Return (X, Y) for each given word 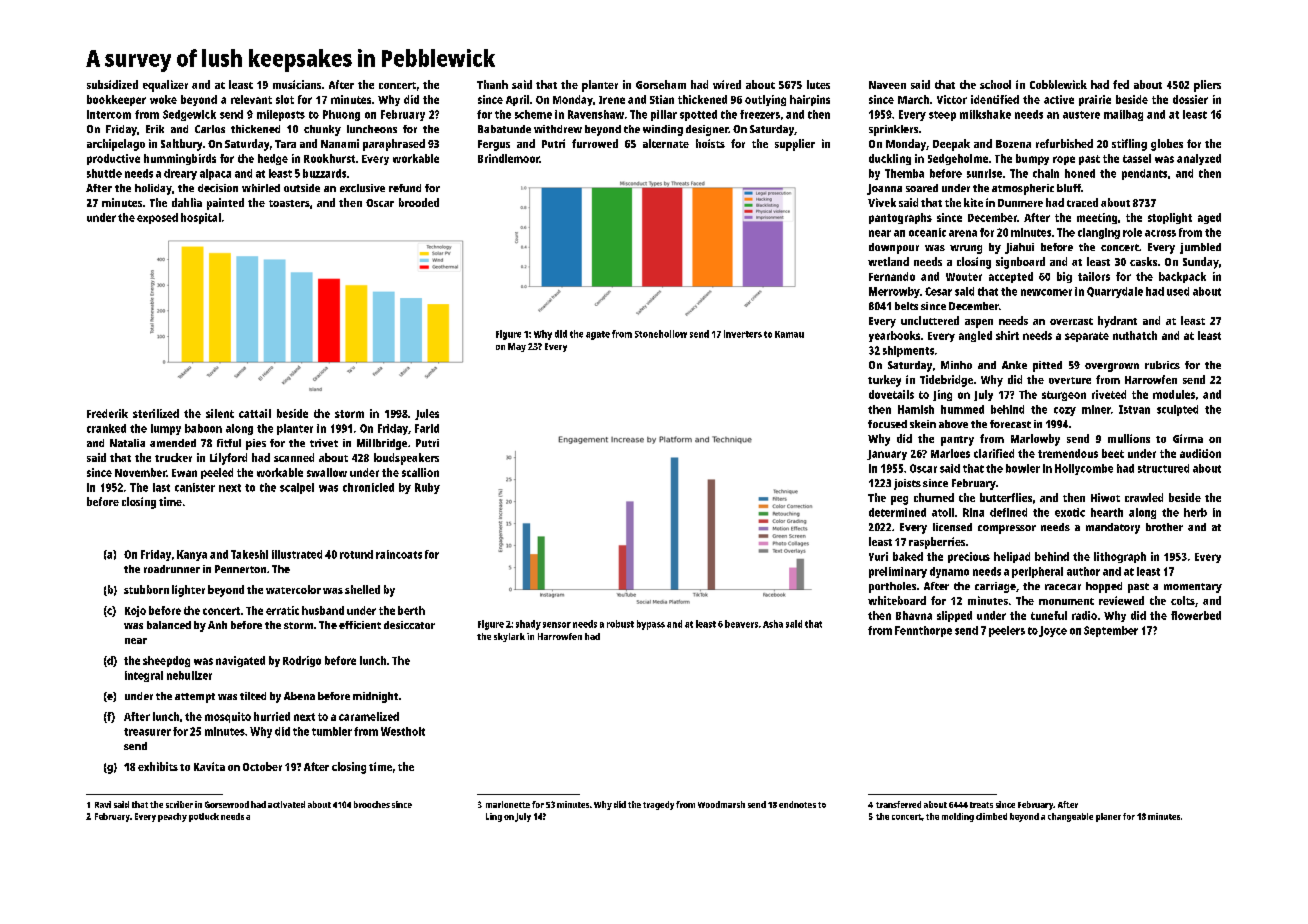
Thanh (492, 84)
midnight (375, 697)
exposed (157, 218)
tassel (1137, 158)
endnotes (797, 804)
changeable (1070, 817)
